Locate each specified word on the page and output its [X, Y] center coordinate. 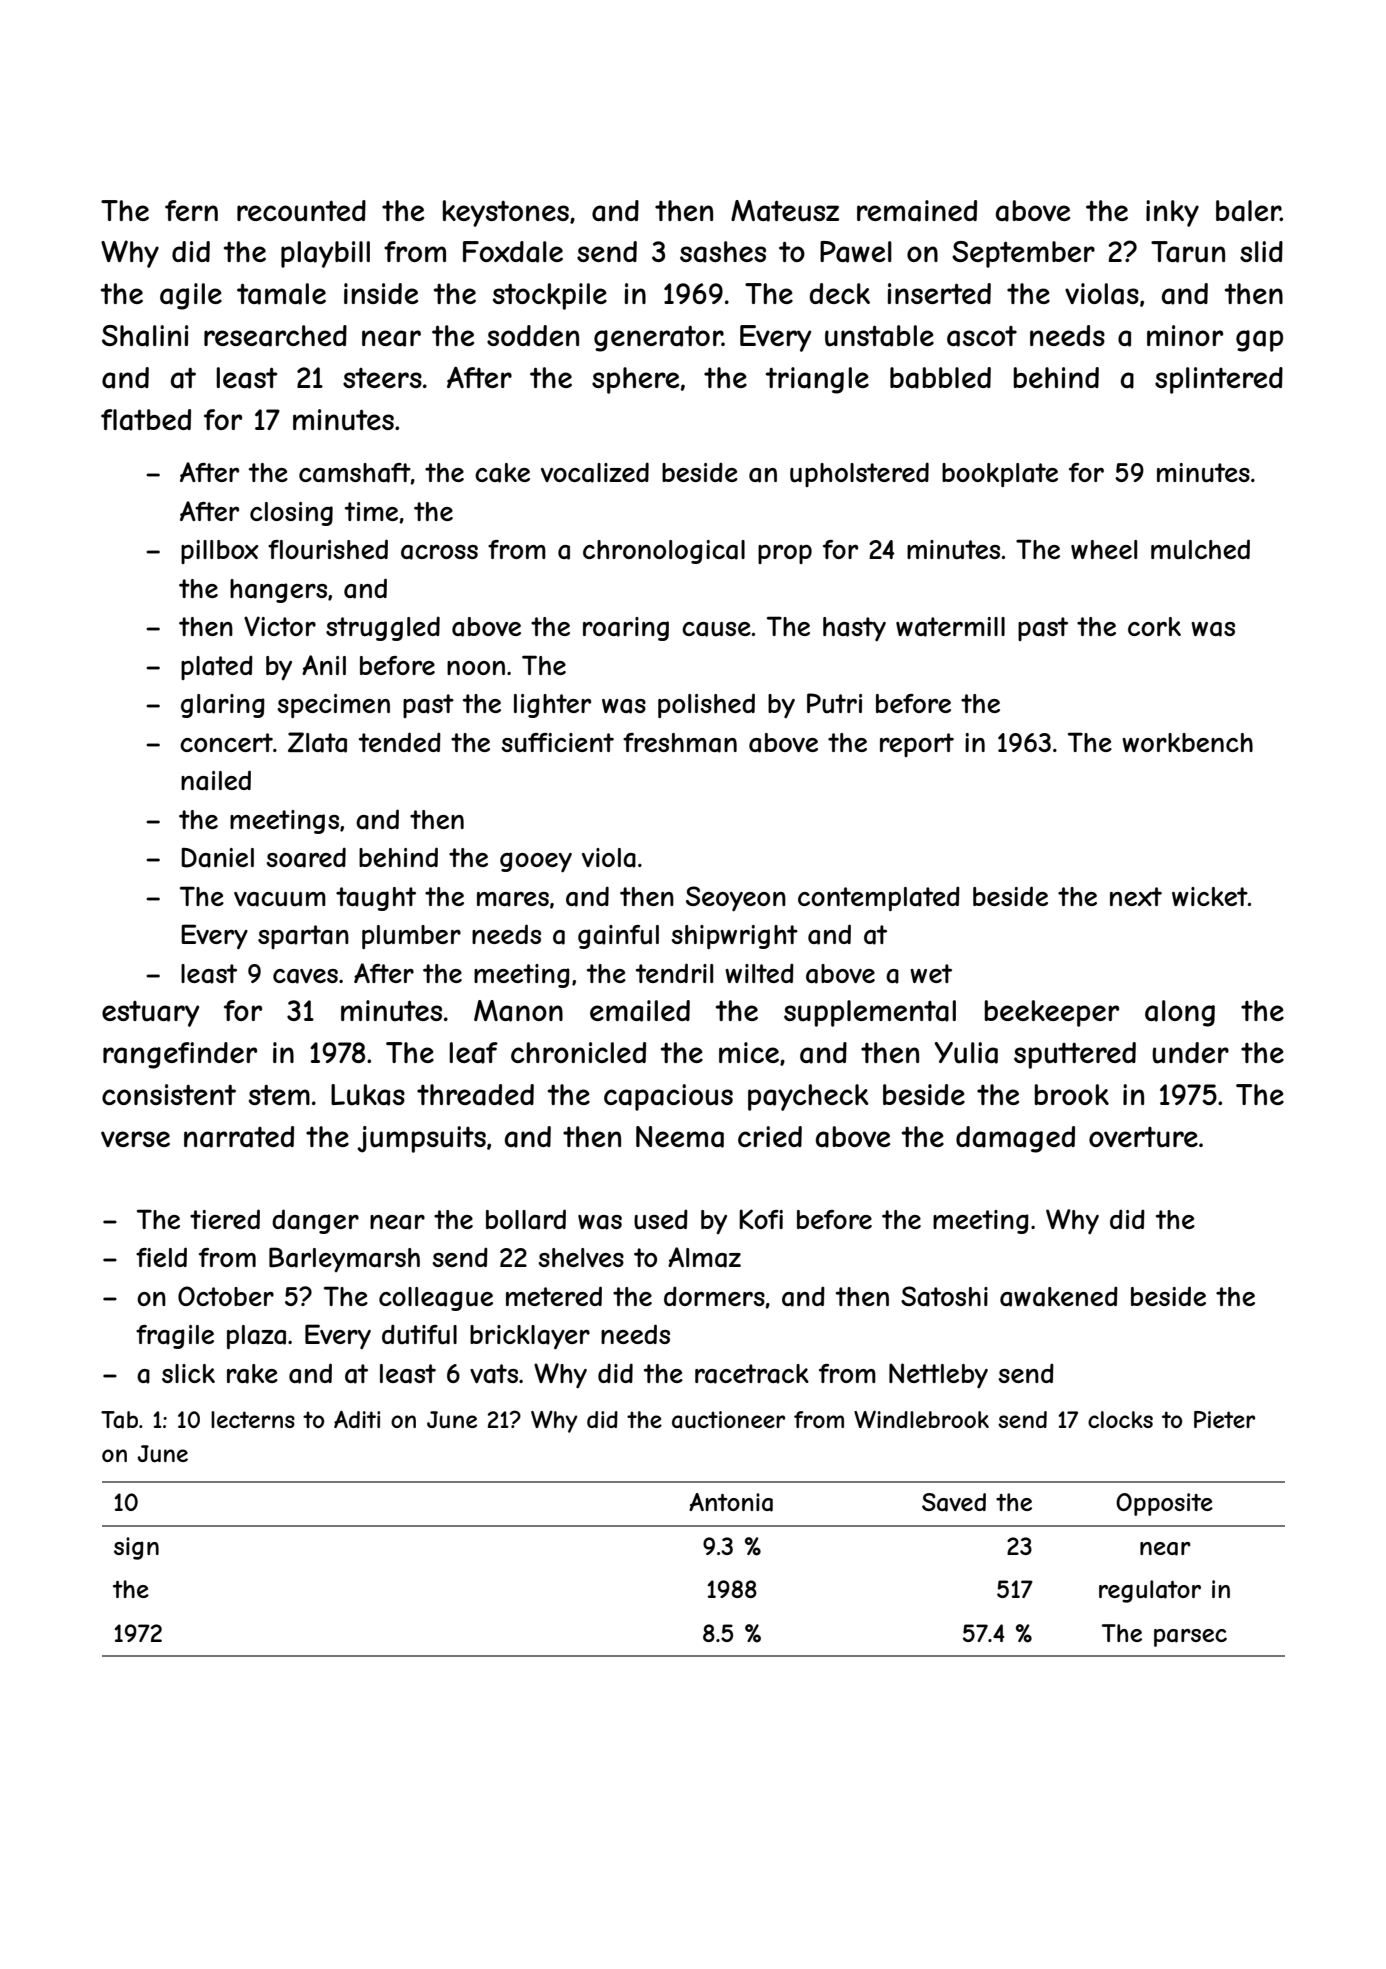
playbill [325, 254]
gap [1259, 341]
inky [1172, 213]
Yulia [966, 1053]
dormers [714, 1296]
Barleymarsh [344, 1259]
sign [136, 1548]
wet [931, 973]
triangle [817, 380]
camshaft [355, 473]
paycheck [808, 1097]
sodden [533, 335]
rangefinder [180, 1055]
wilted [759, 973]
